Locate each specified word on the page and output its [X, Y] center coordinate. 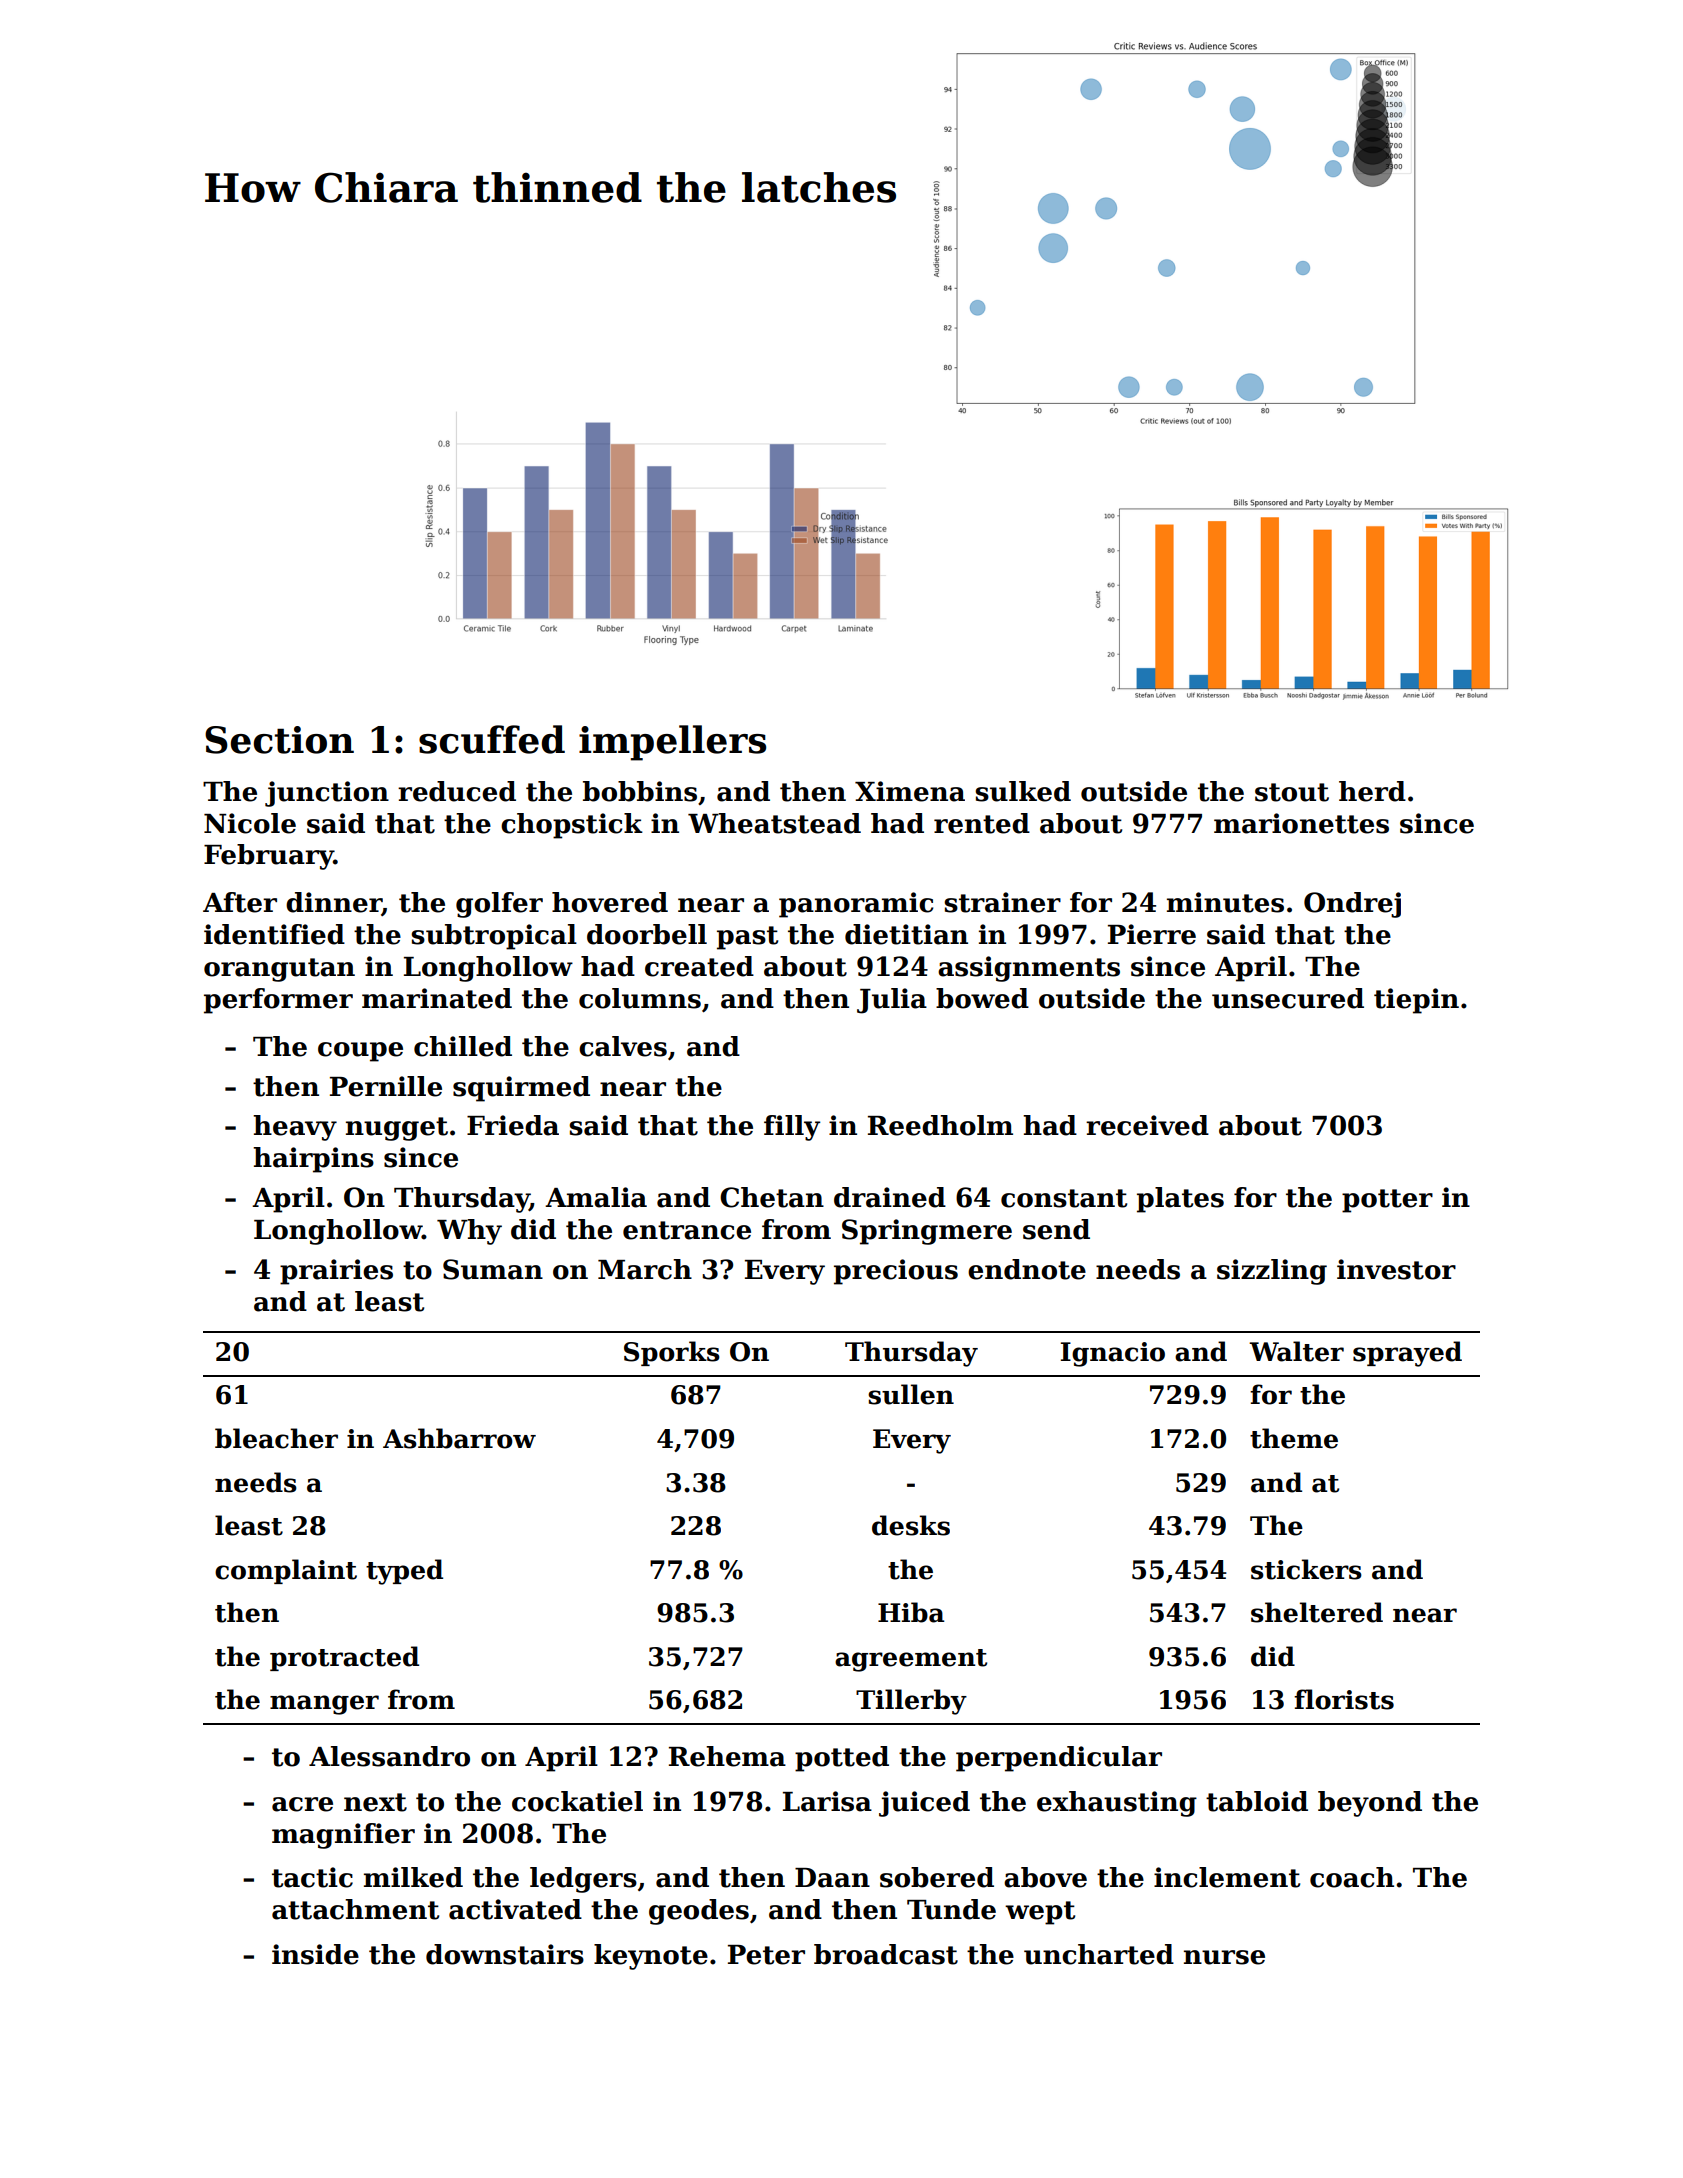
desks [911, 1525]
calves [623, 1046]
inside [315, 1954]
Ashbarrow [459, 1438]
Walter [1296, 1351]
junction [327, 794]
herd [1372, 791]
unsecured [1288, 998]
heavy [295, 1128]
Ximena [910, 791]
